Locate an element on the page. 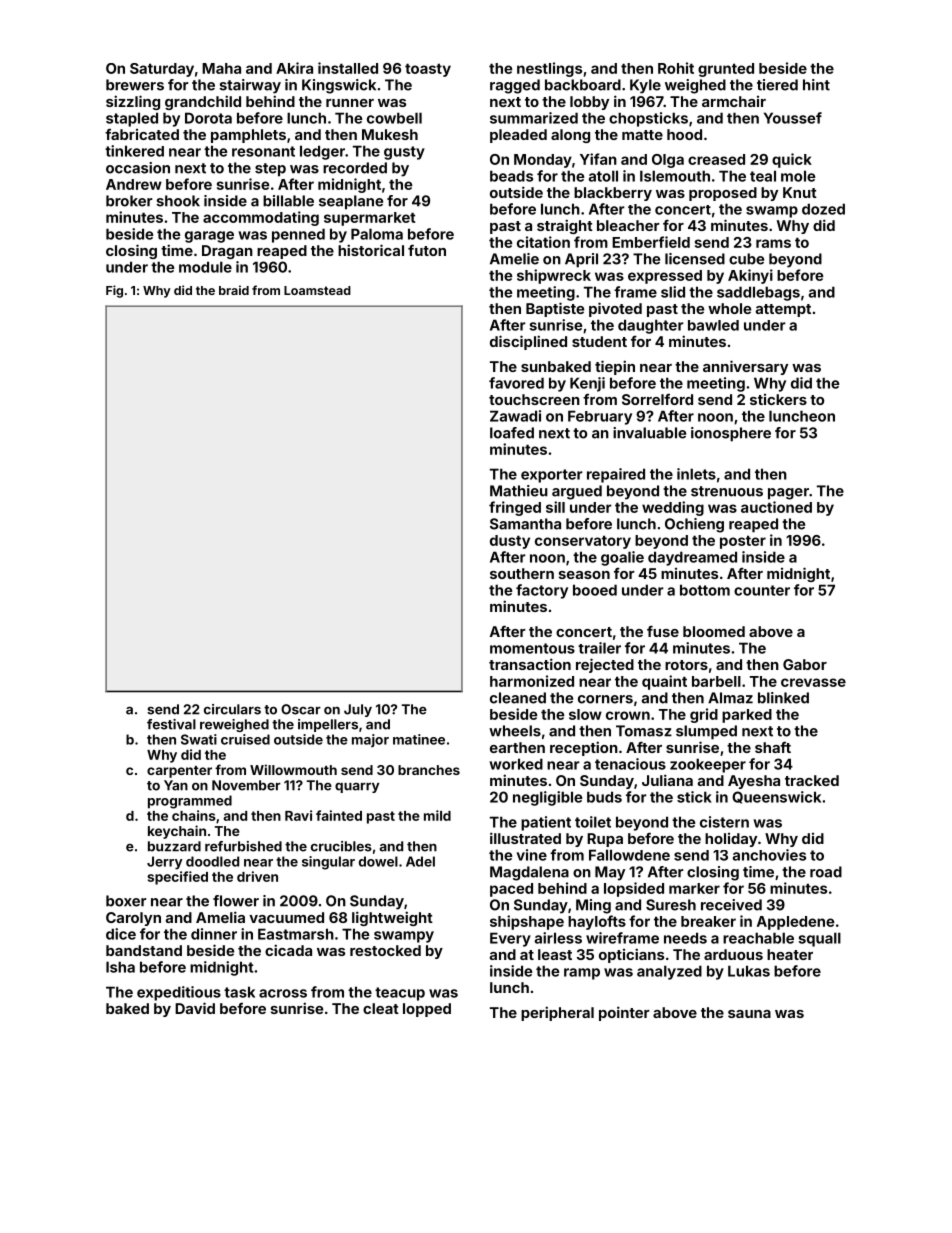 This document has width=952, height=1233. toasty is located at coordinates (428, 70).
